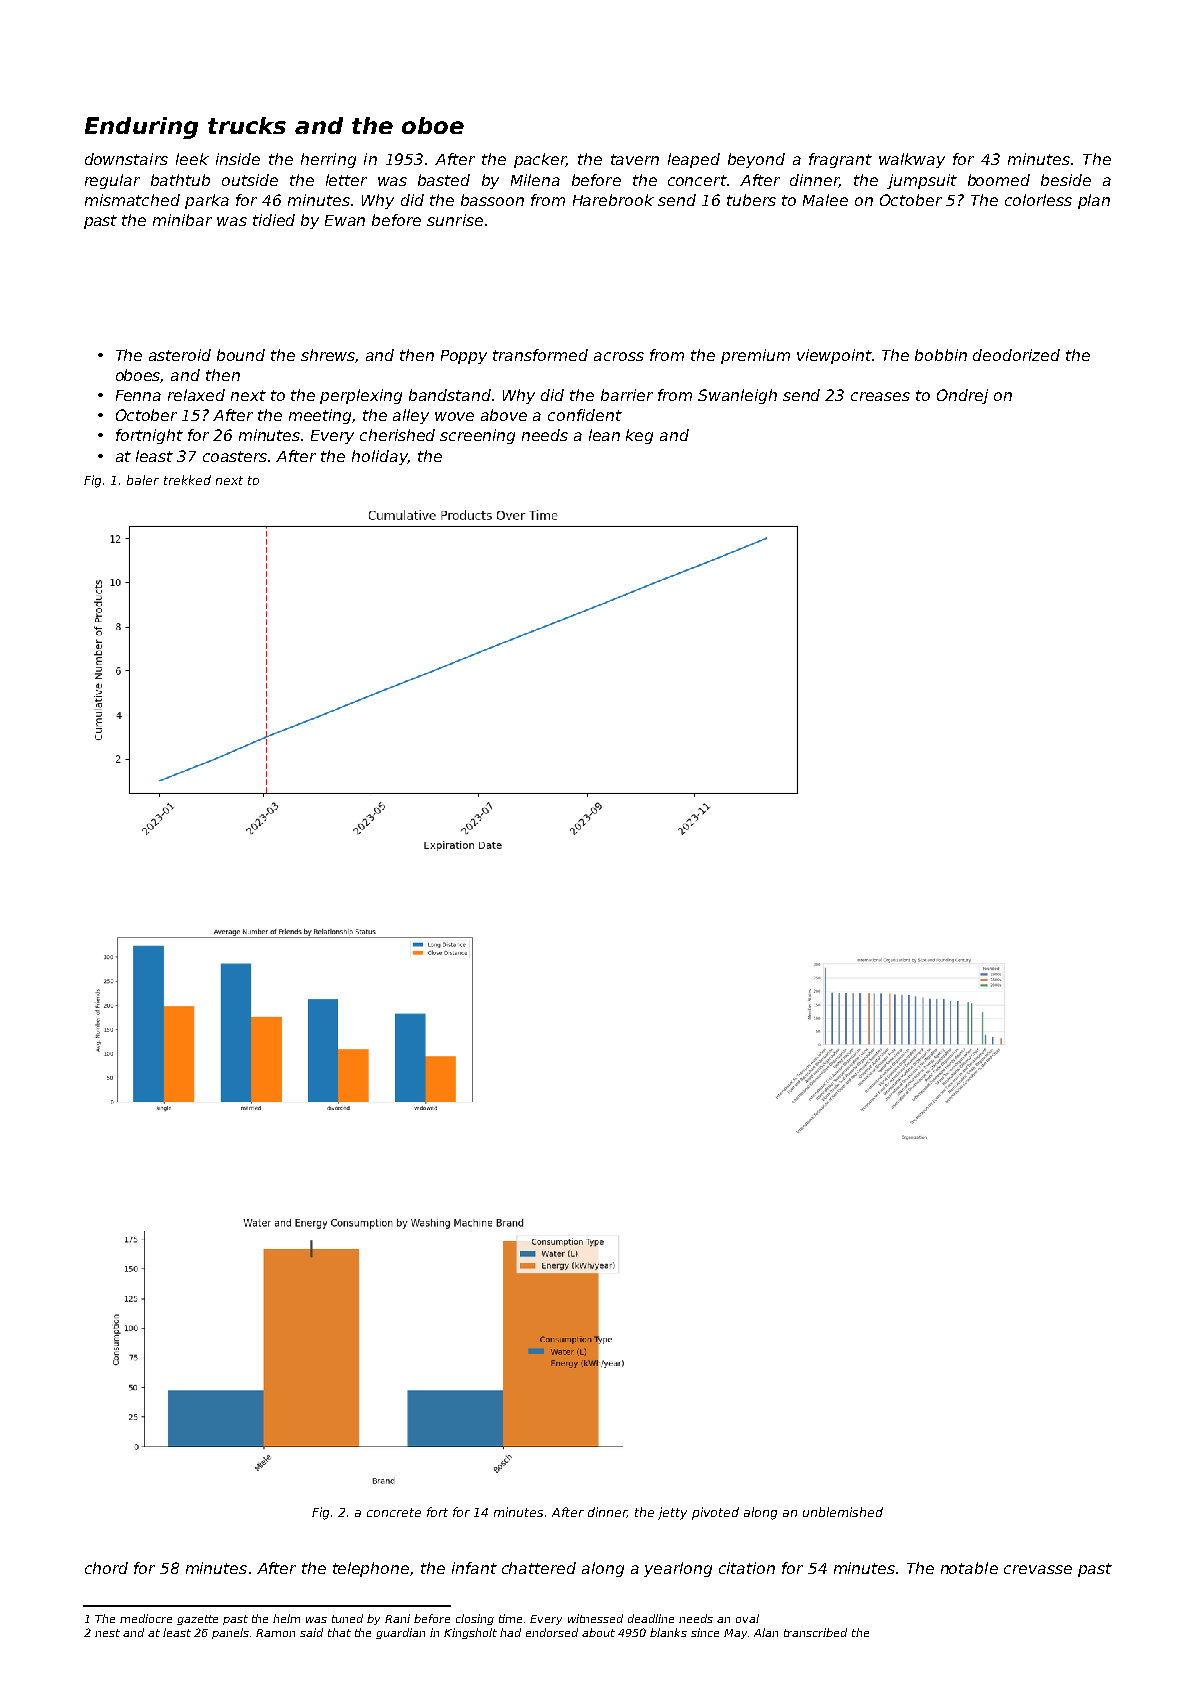  Describe the element at coordinates (613, 200) in the document. I see `Harebrook` at that location.
